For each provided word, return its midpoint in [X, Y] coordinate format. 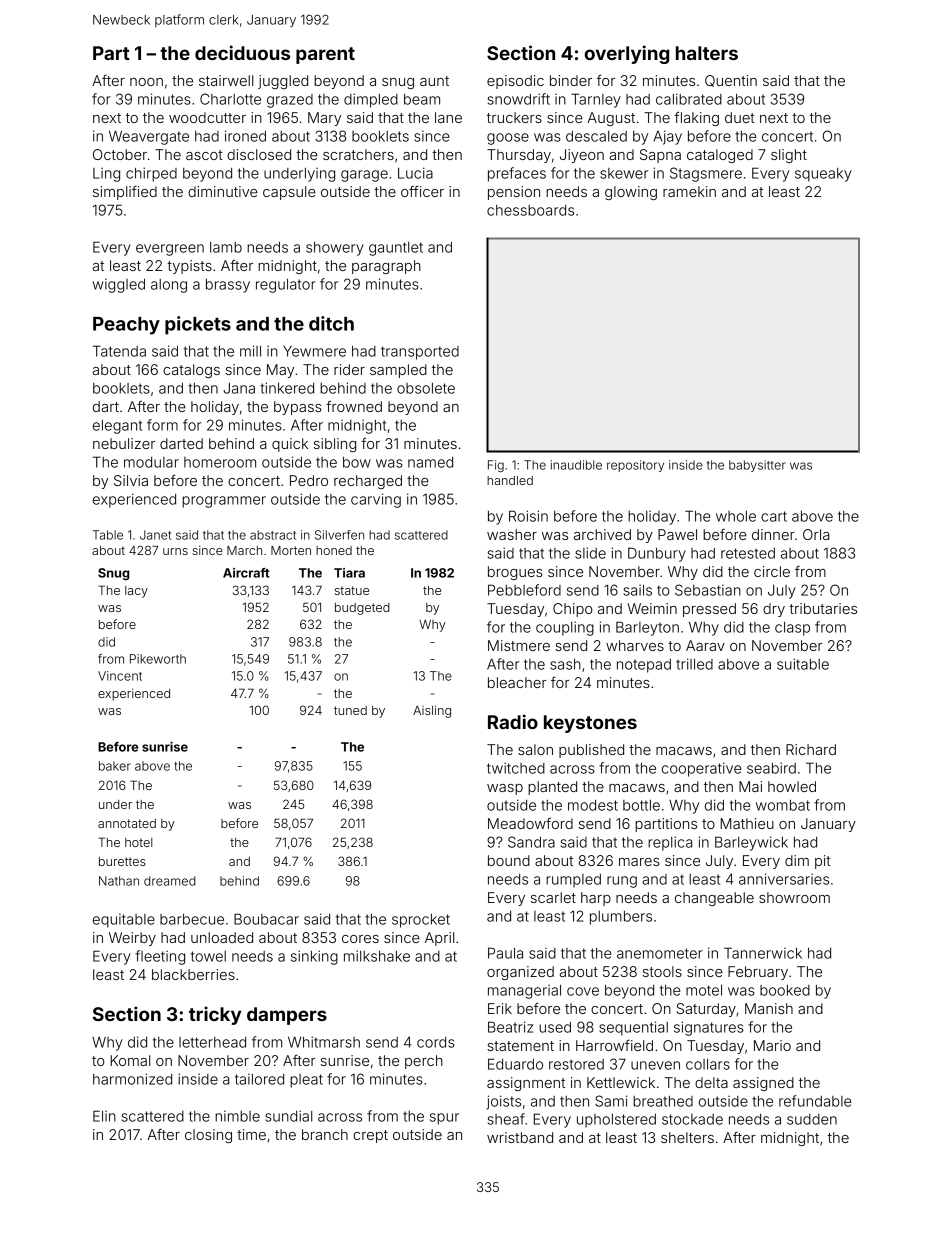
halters [707, 53]
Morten [291, 550]
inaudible [576, 465]
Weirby [132, 939]
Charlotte [230, 99]
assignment [526, 1084]
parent [325, 55]
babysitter [757, 466]
